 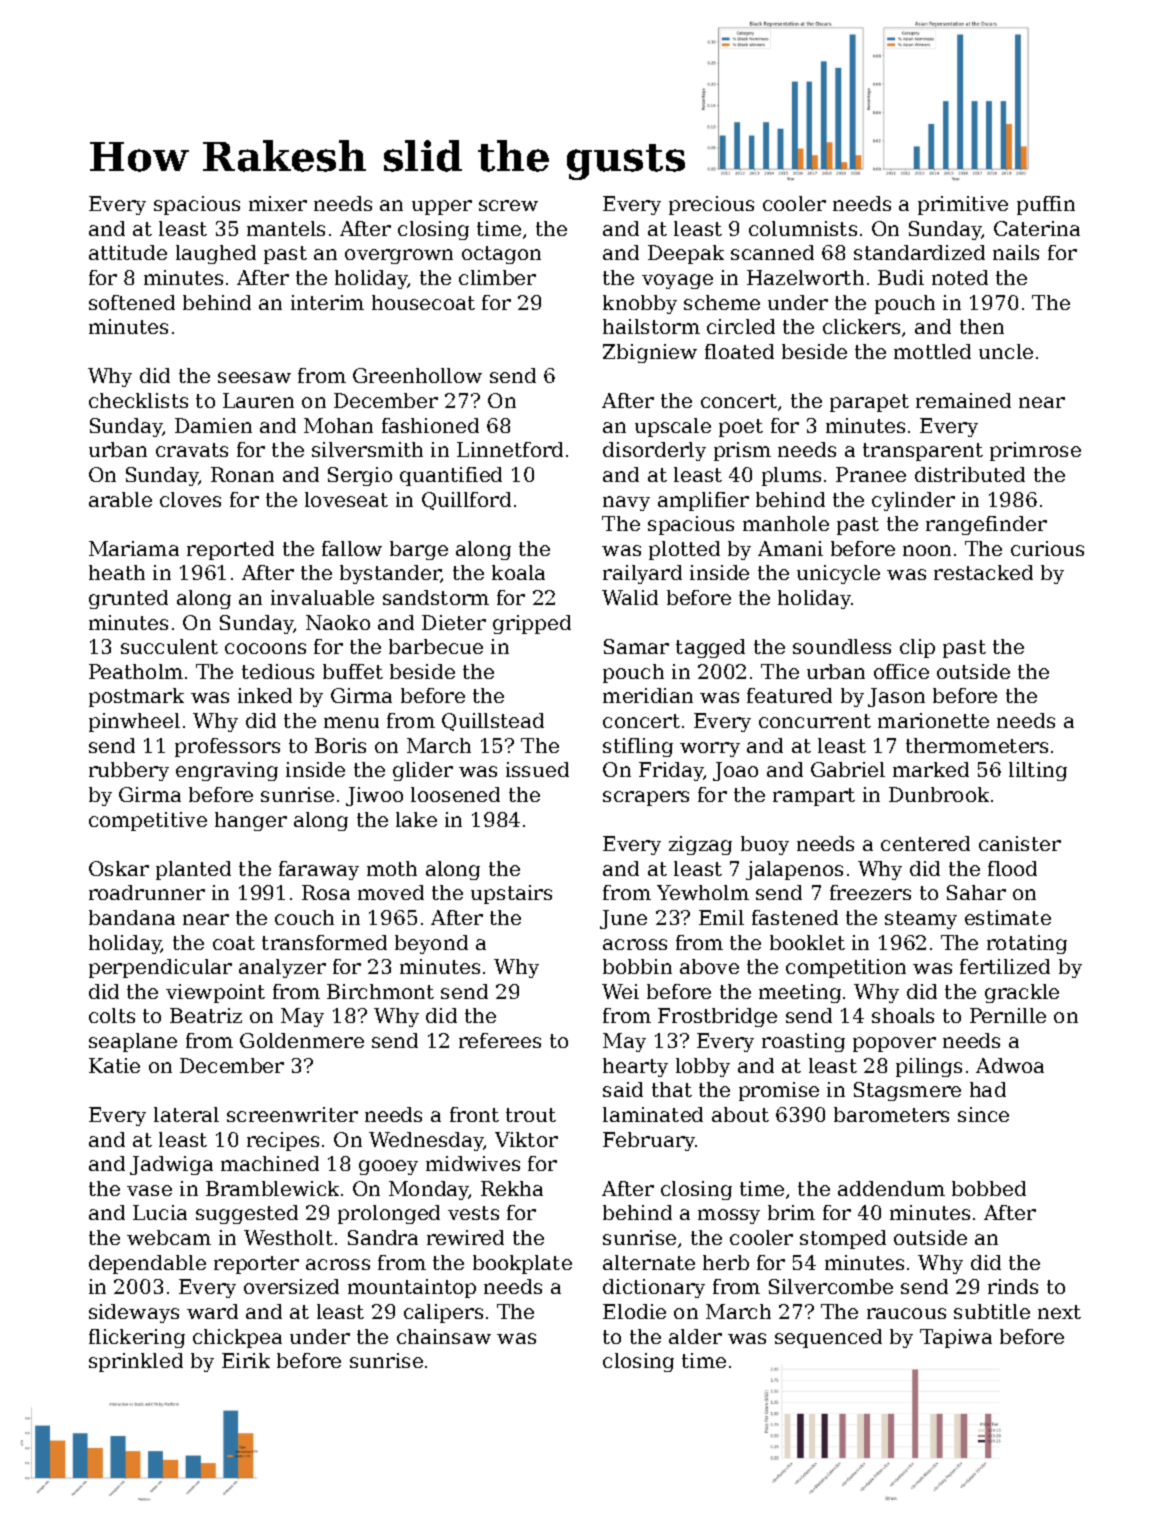 What do you see at coordinates (703, 892) in the screenshot?
I see `Yewholm` at bounding box center [703, 892].
